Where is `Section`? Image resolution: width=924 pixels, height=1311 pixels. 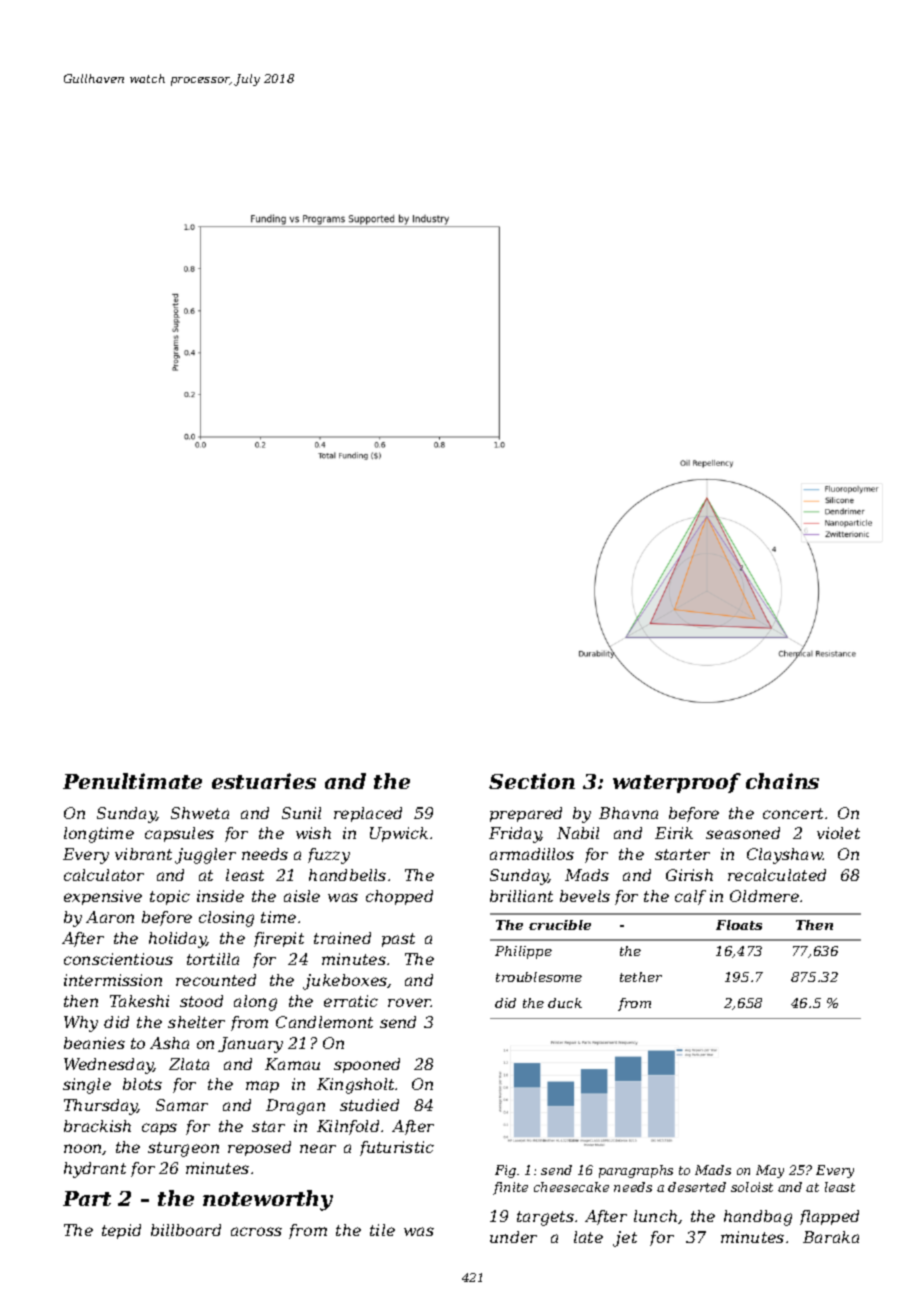
Section is located at coordinates (532, 781).
